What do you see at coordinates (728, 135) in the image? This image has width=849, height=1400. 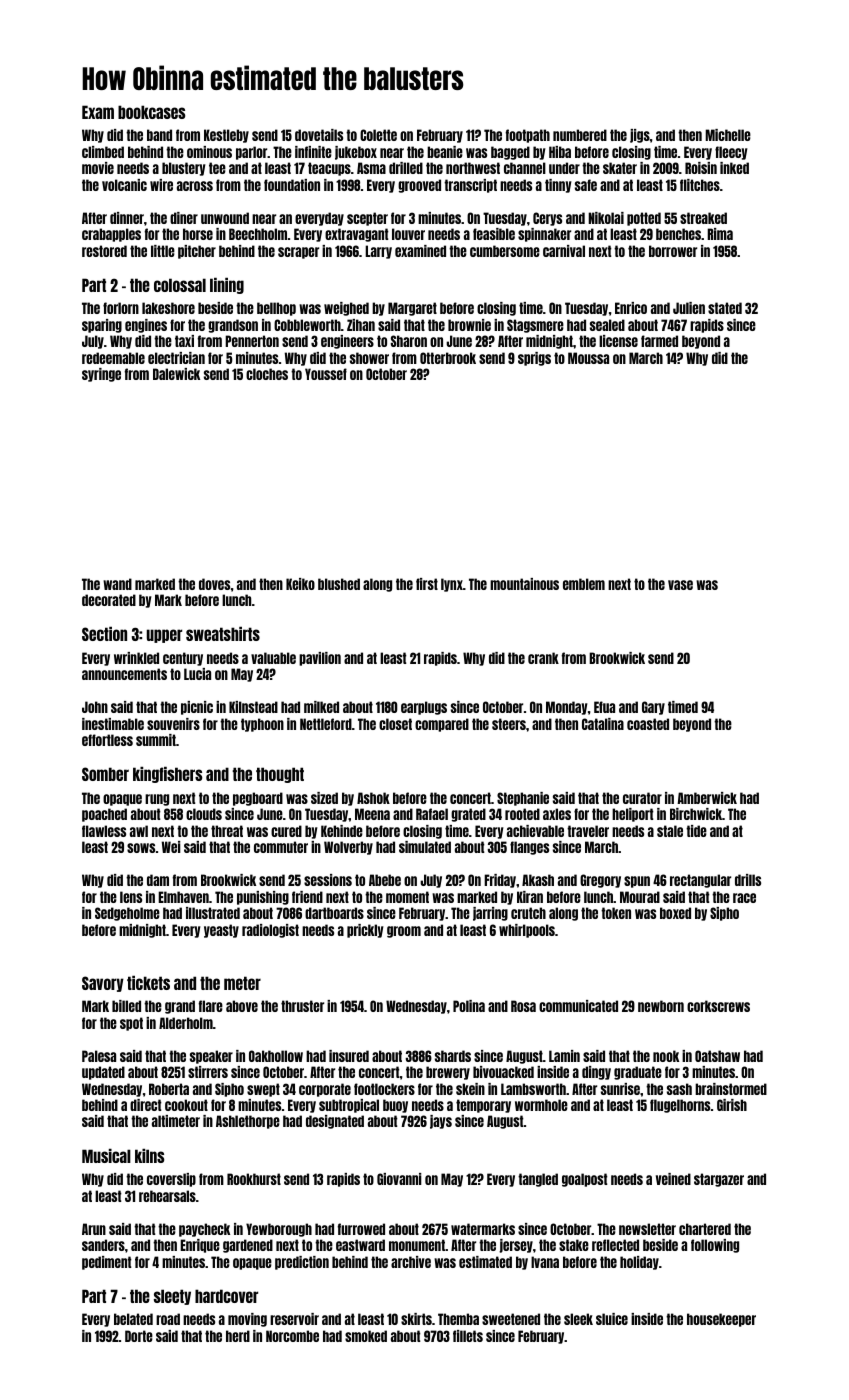 I see `Michelle` at bounding box center [728, 135].
